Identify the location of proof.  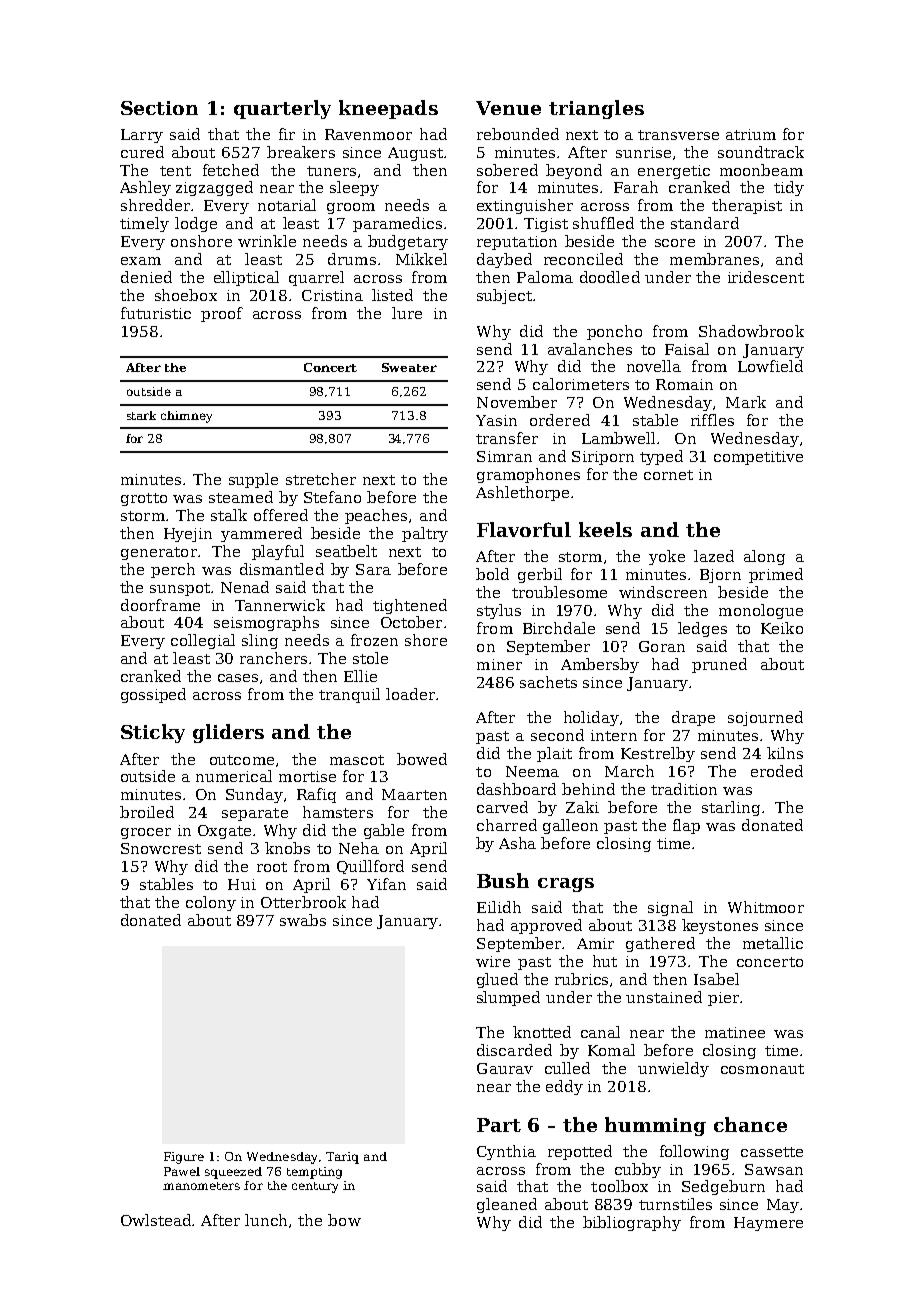
(222, 314).
